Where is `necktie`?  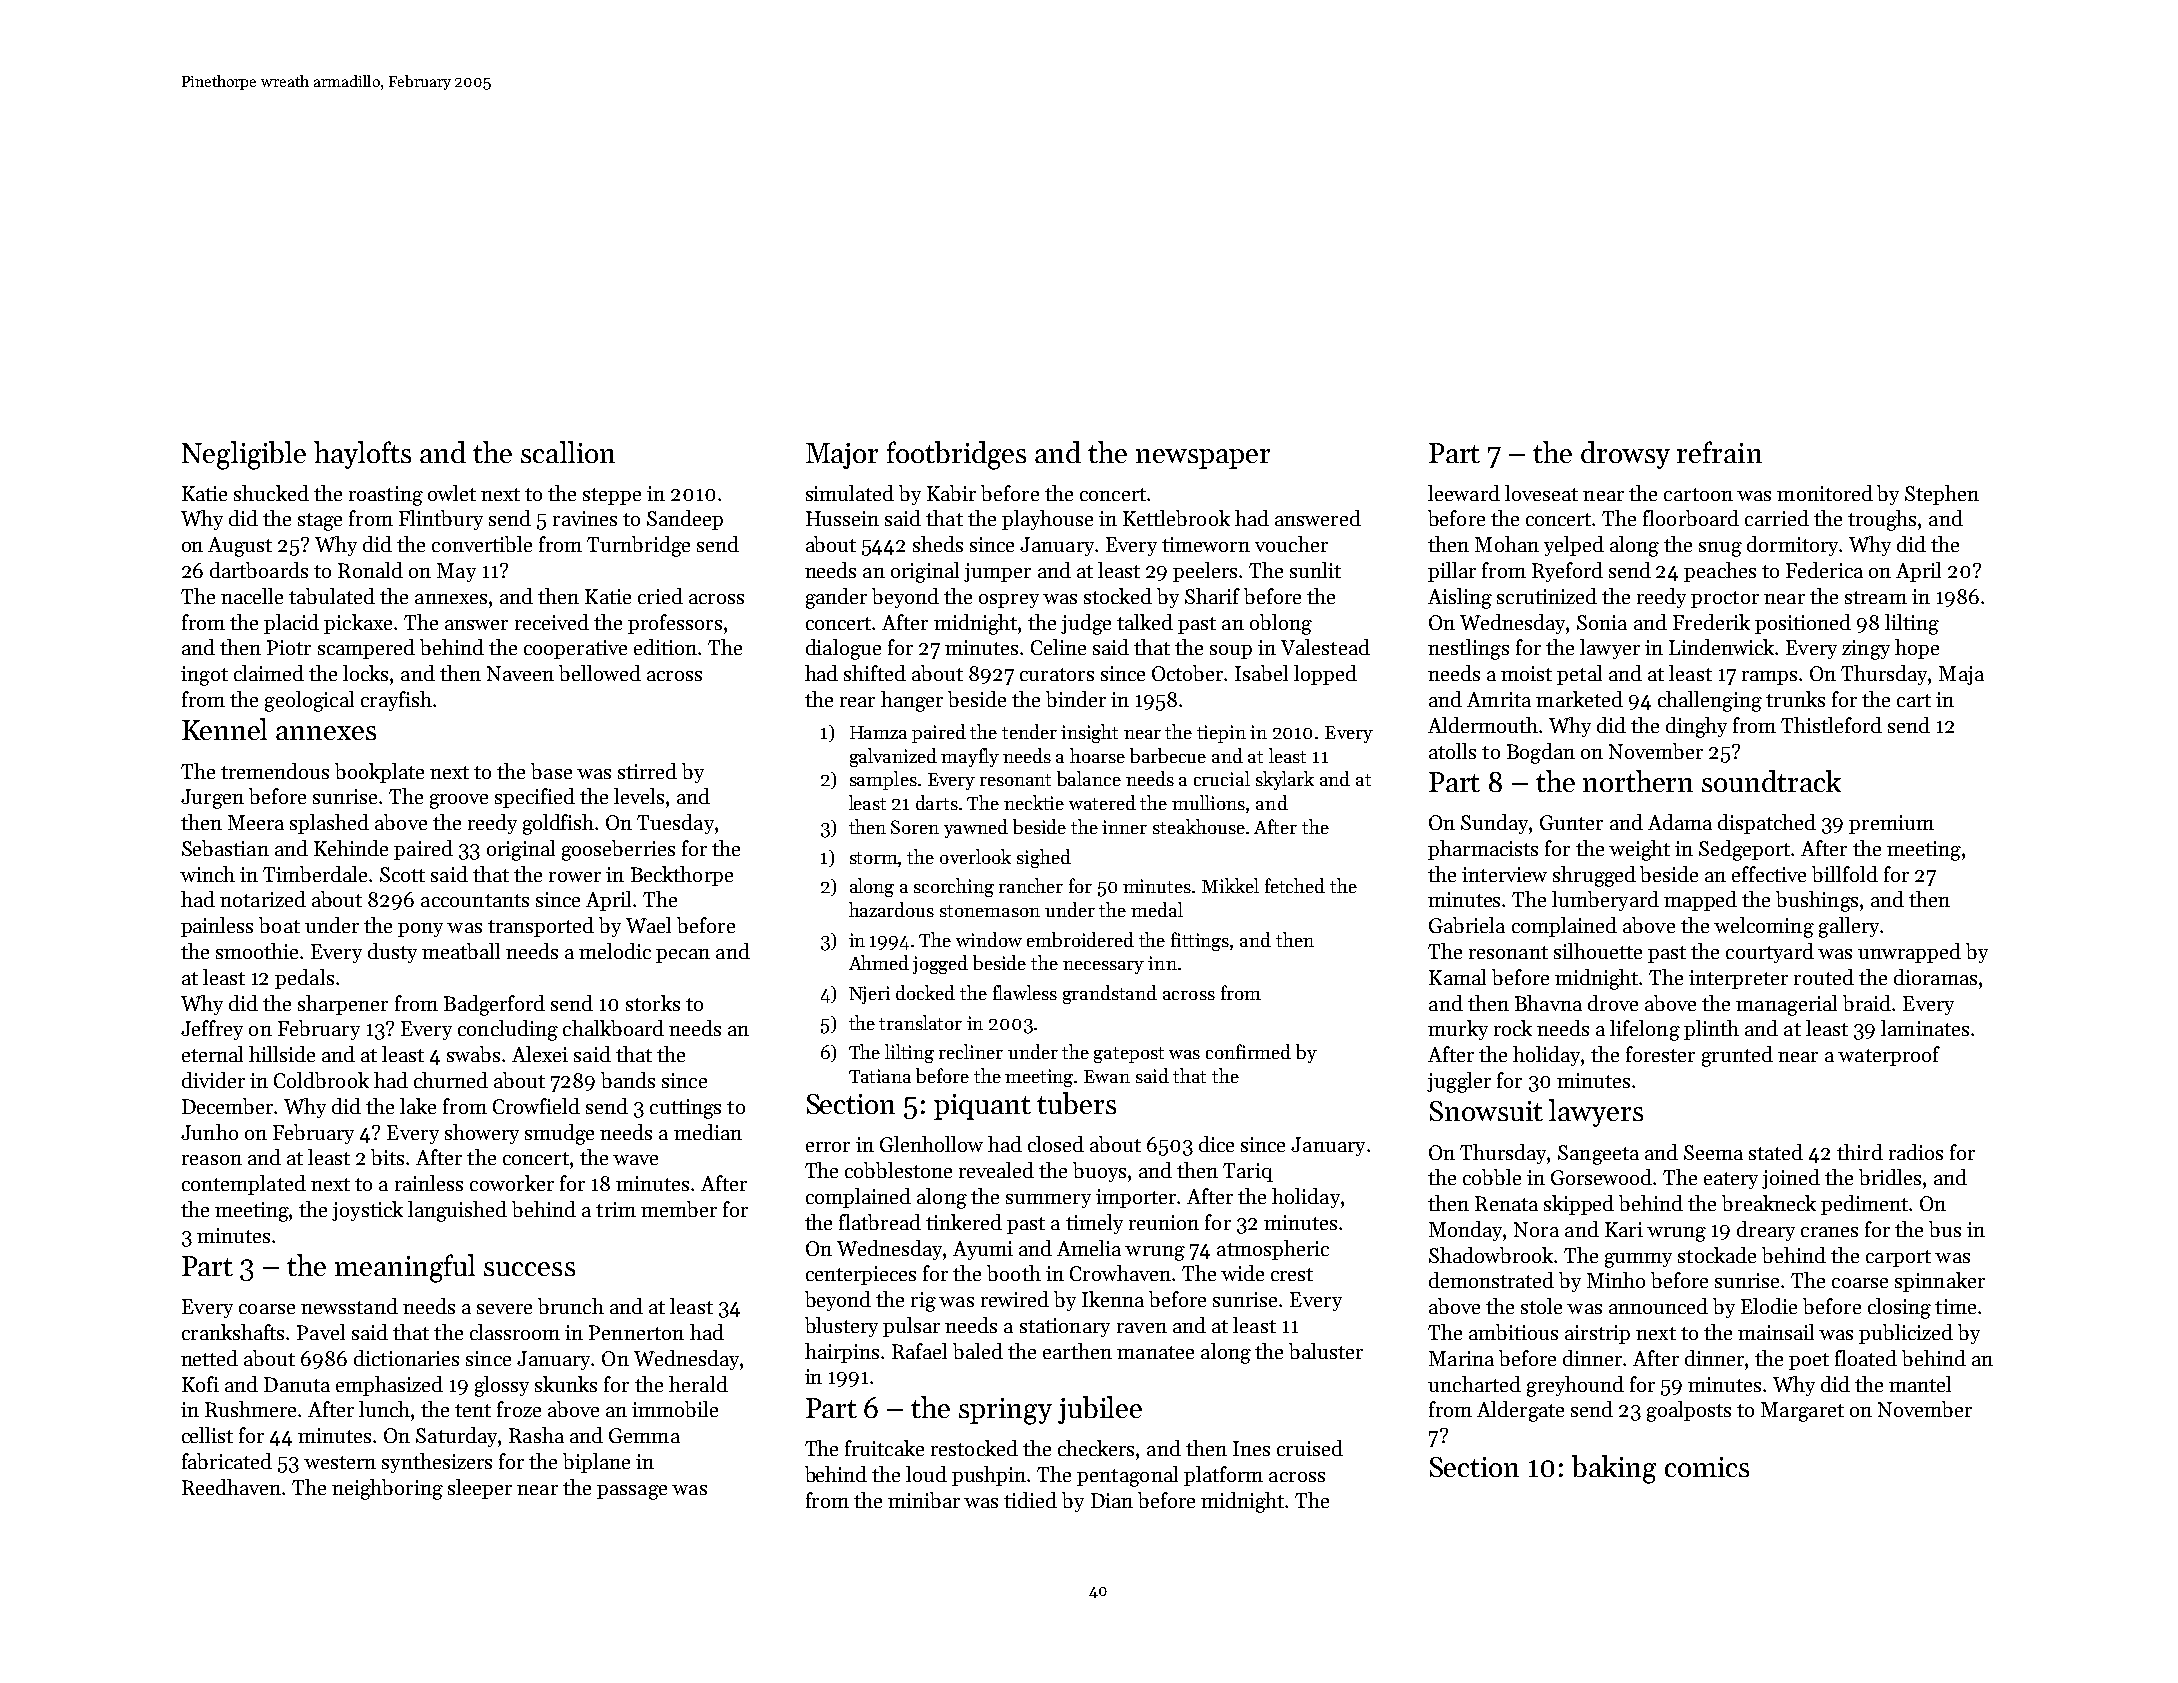 necktie is located at coordinates (1034, 802).
